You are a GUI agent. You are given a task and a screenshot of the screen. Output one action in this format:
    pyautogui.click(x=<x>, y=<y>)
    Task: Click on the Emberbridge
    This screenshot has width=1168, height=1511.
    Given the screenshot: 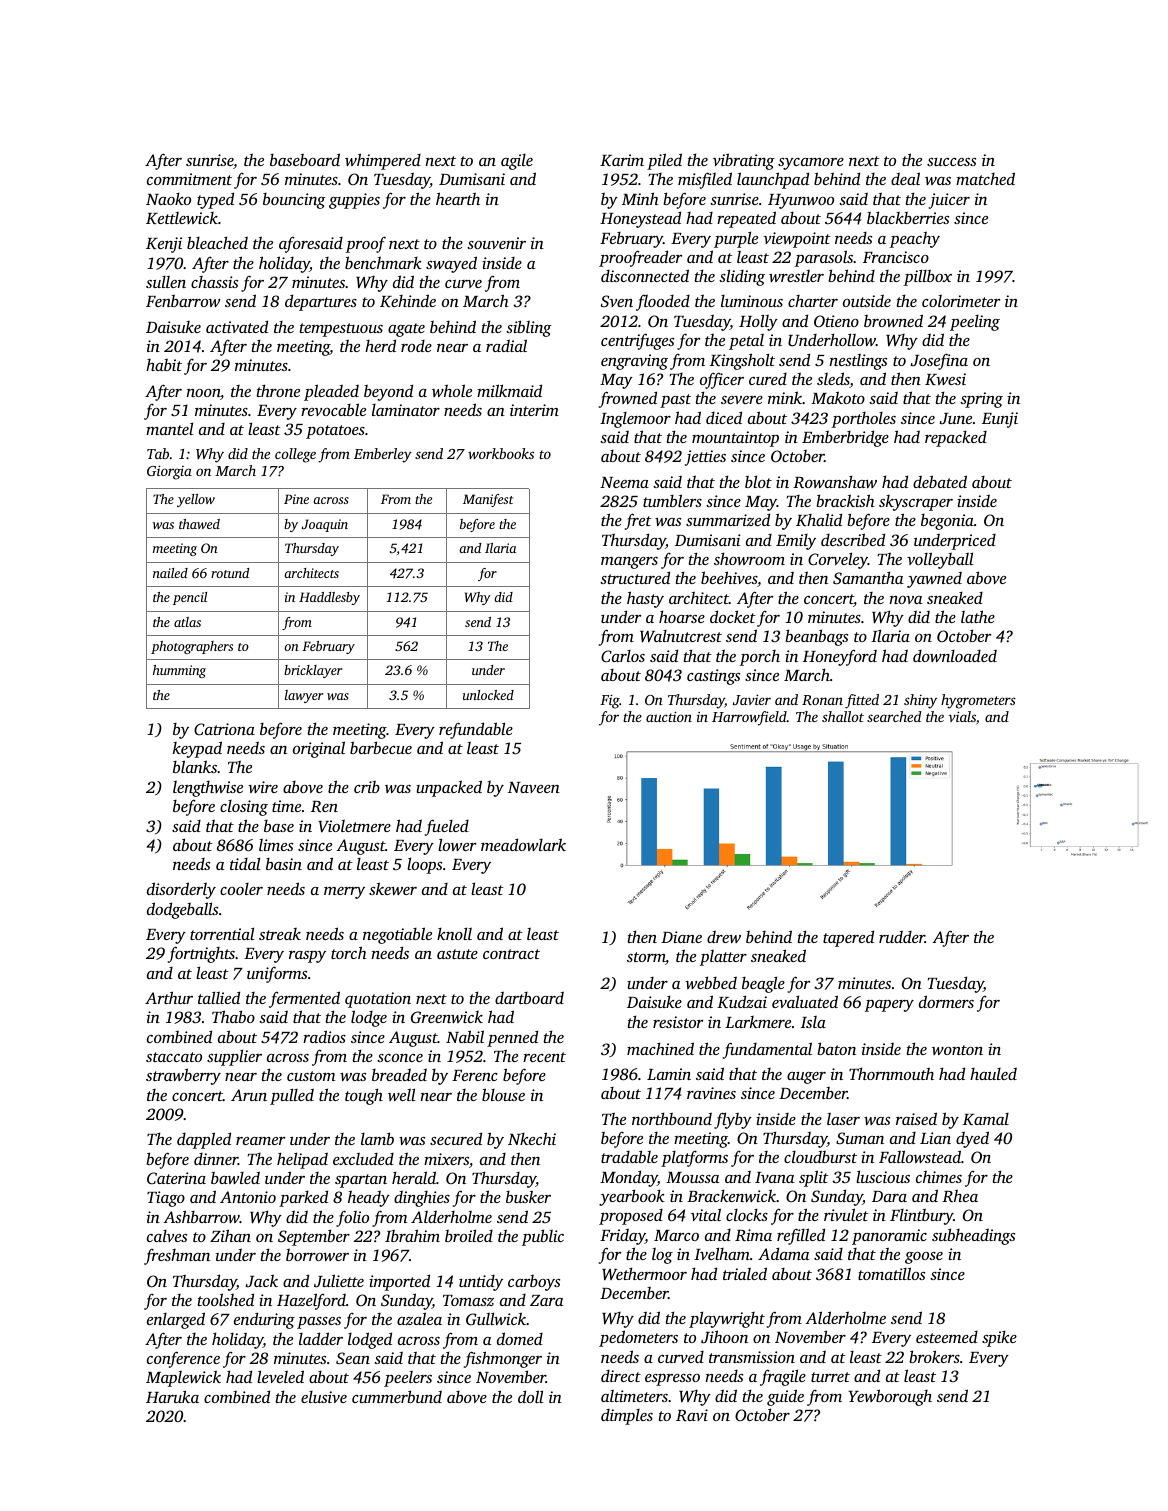 What is the action you would take?
    pyautogui.click(x=845, y=438)
